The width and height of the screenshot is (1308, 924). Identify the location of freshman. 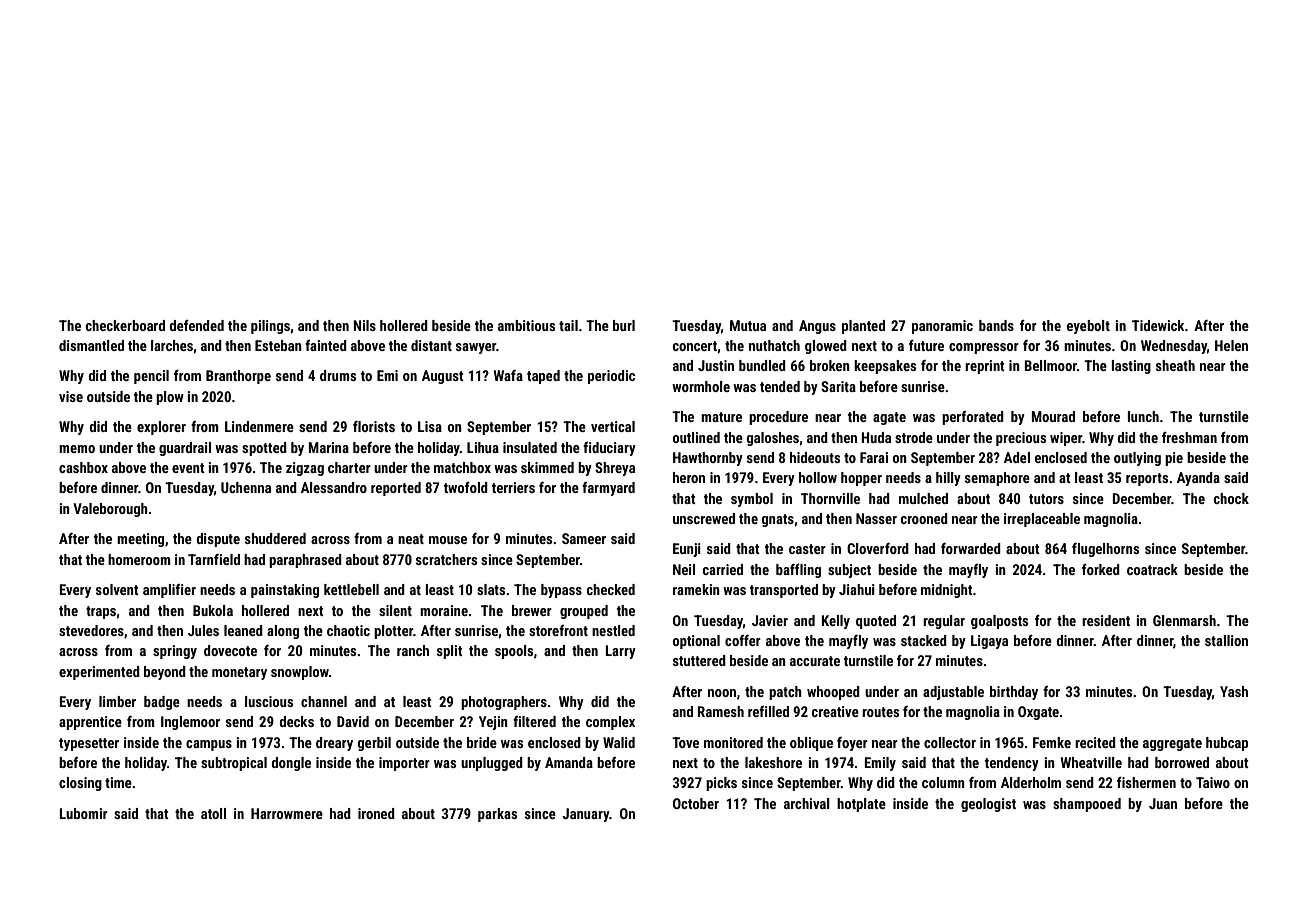
(1189, 437).
